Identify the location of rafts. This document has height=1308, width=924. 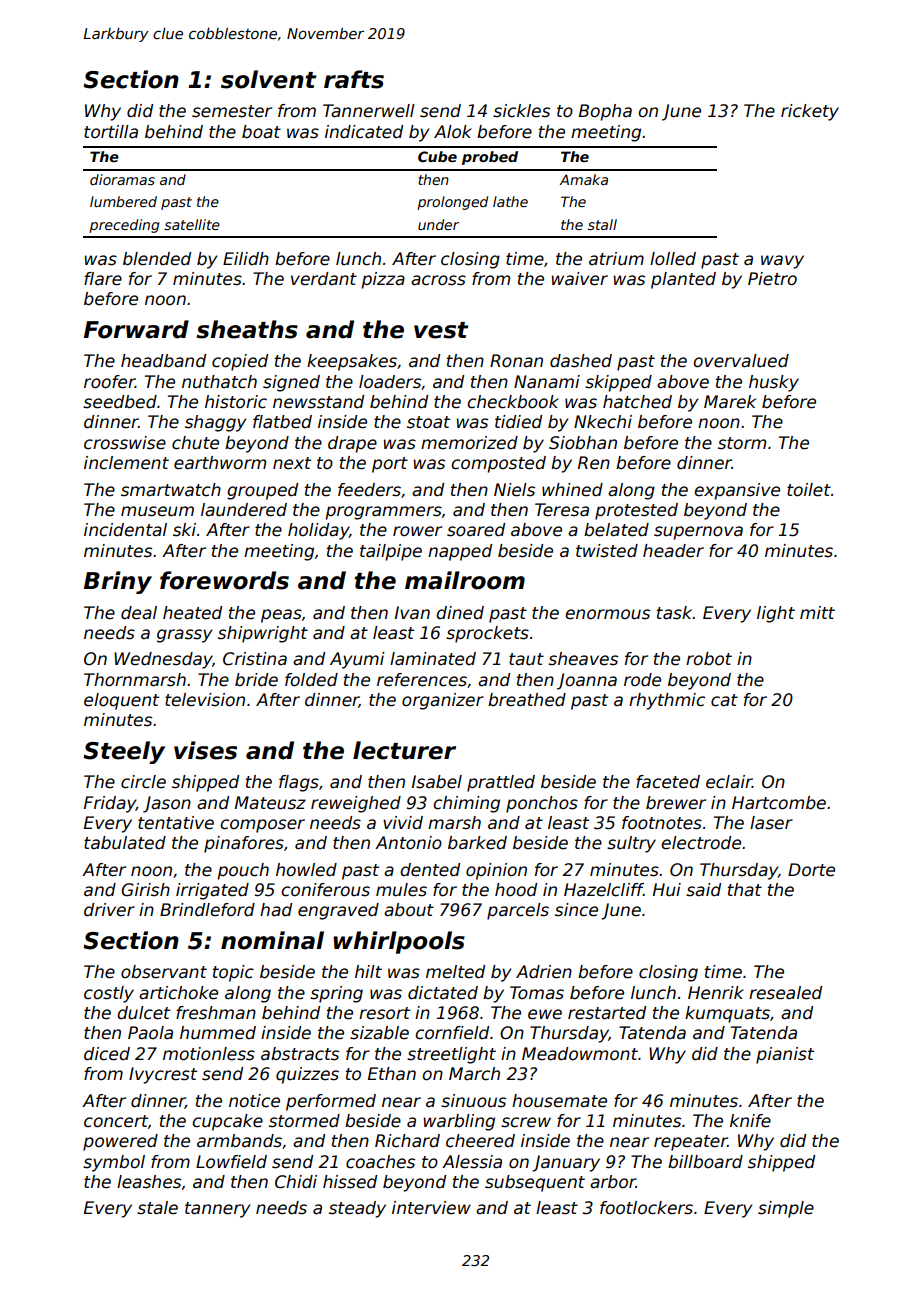
(354, 79).
